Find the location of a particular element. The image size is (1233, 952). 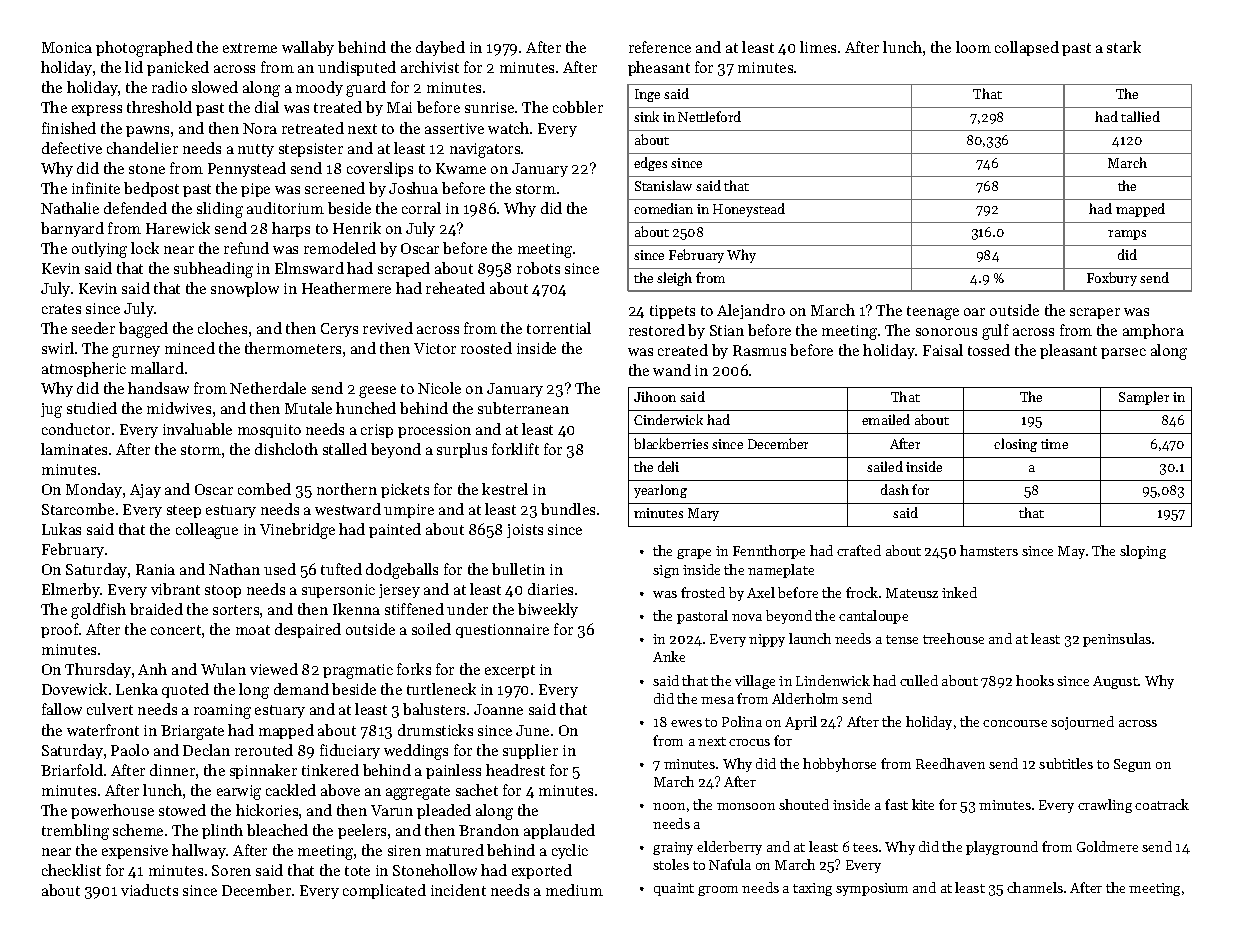

stoop is located at coordinates (223, 591).
